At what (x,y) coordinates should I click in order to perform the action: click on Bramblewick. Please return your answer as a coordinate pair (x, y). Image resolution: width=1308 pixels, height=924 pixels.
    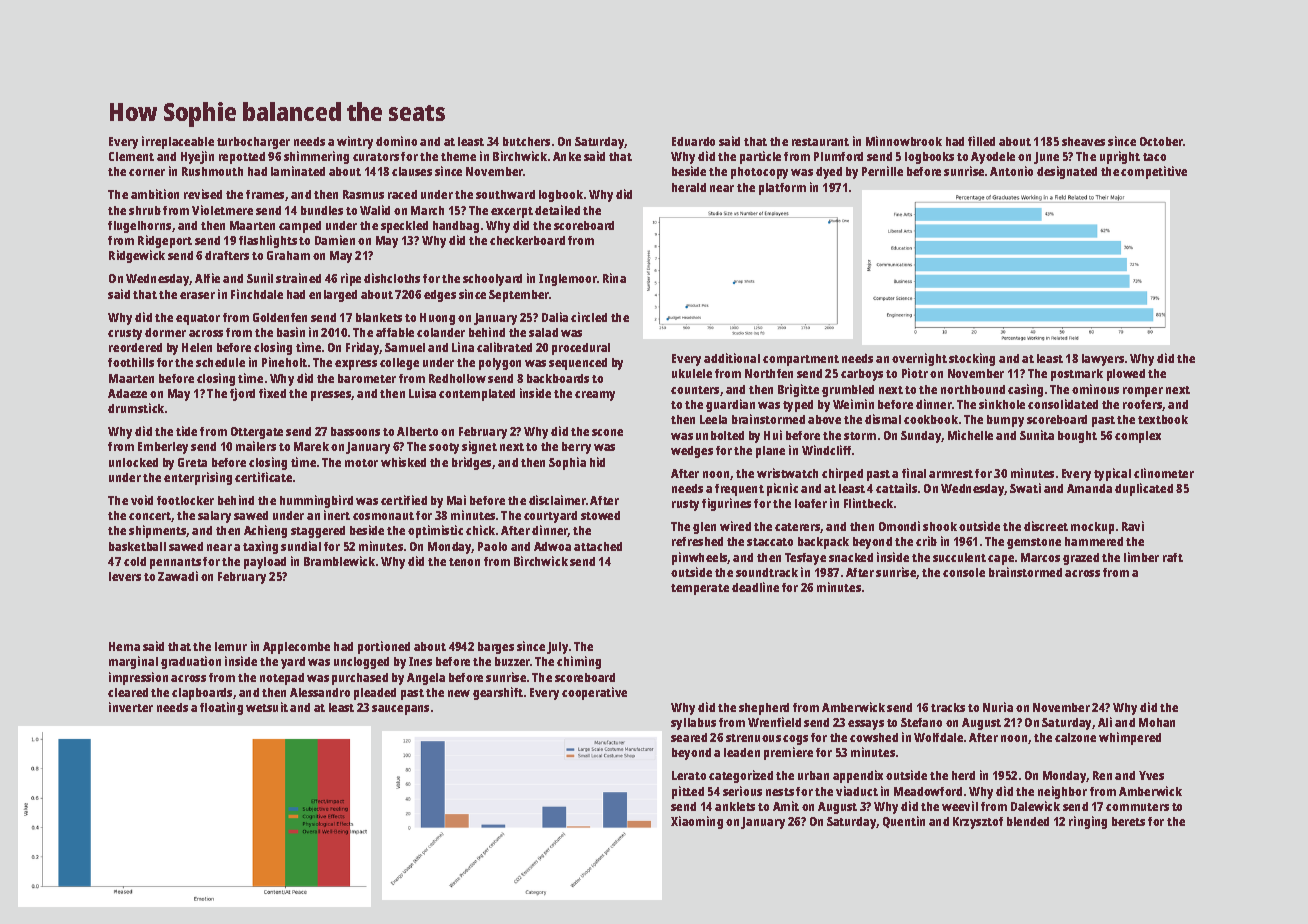
    Looking at the image, I should click on (339, 561).
